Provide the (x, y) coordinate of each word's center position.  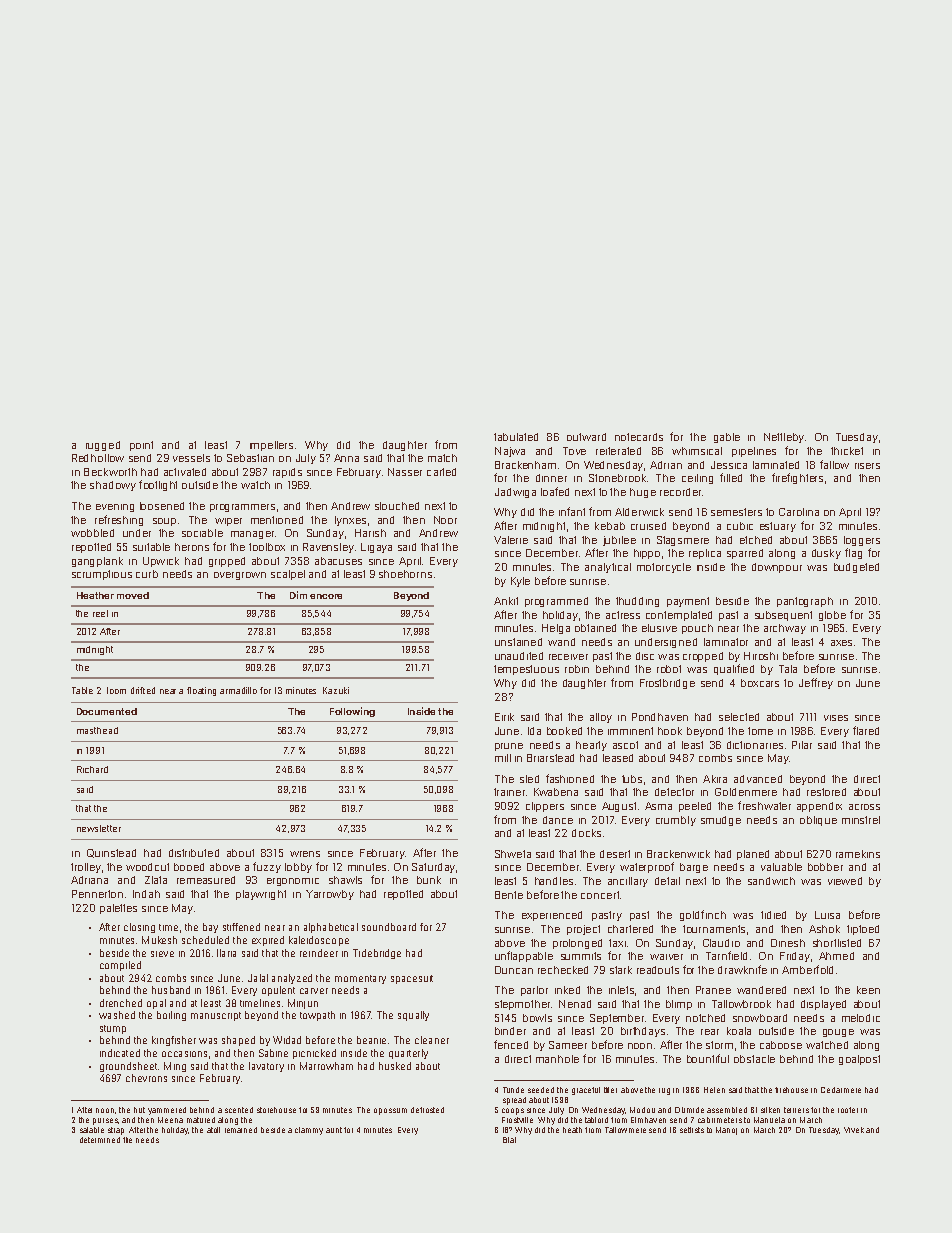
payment (688, 602)
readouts (658, 970)
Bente (509, 895)
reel (100, 613)
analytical (608, 568)
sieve (162, 954)
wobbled (92, 533)
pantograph (805, 602)
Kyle (520, 582)
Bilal (509, 1140)
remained (241, 1130)
